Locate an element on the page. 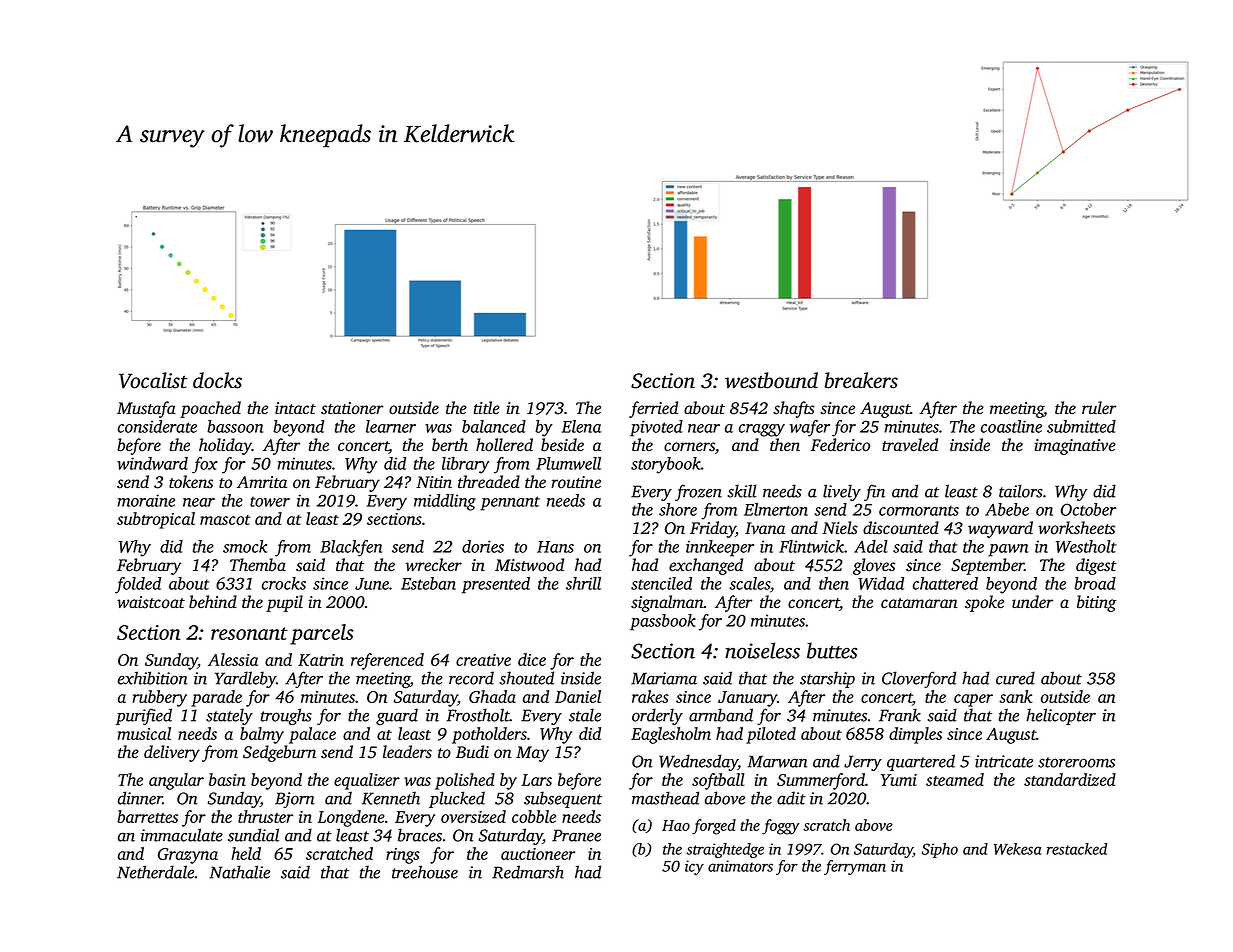  westbound is located at coordinates (771, 380).
